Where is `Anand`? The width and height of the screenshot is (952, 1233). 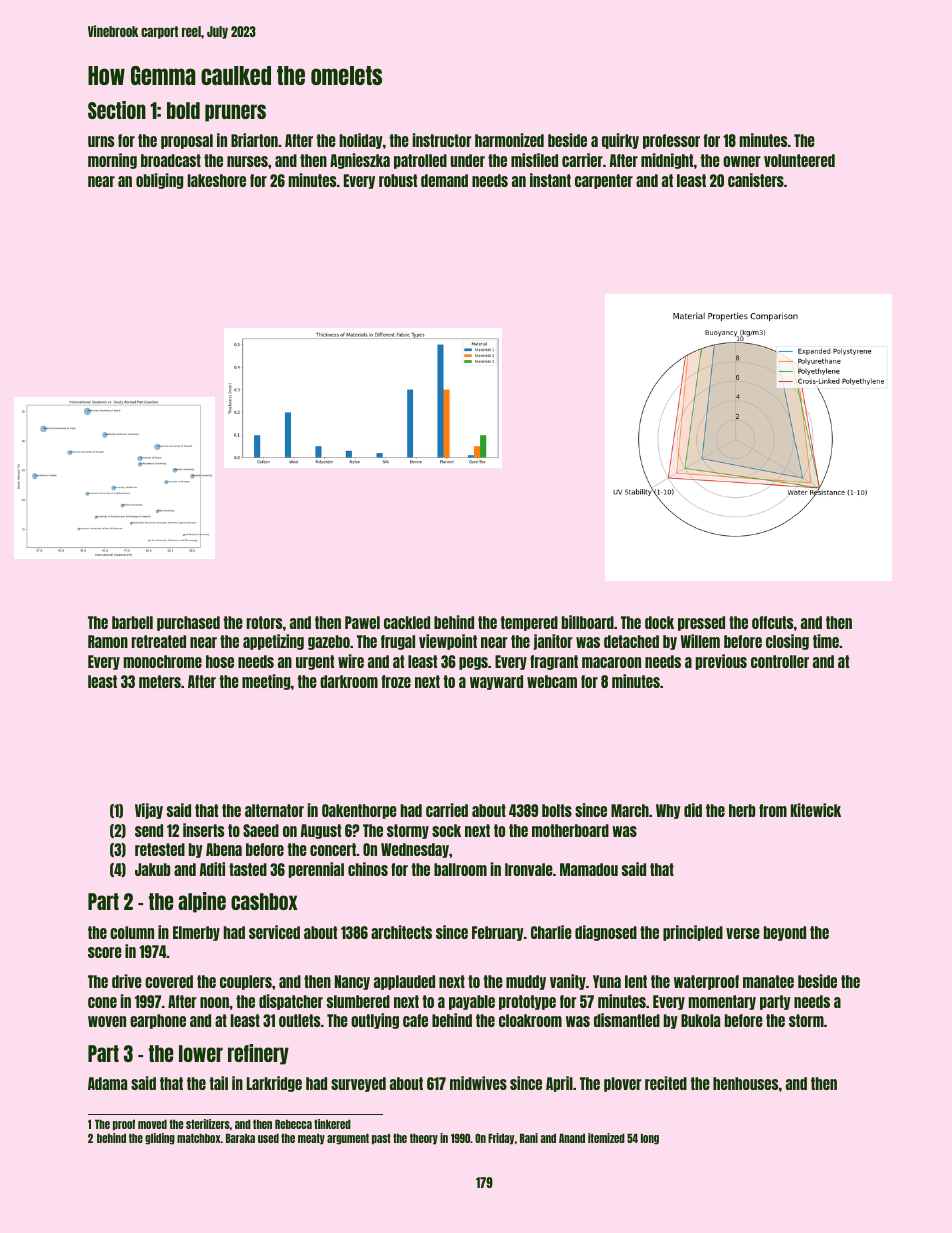
Anand is located at coordinates (572, 1138).
